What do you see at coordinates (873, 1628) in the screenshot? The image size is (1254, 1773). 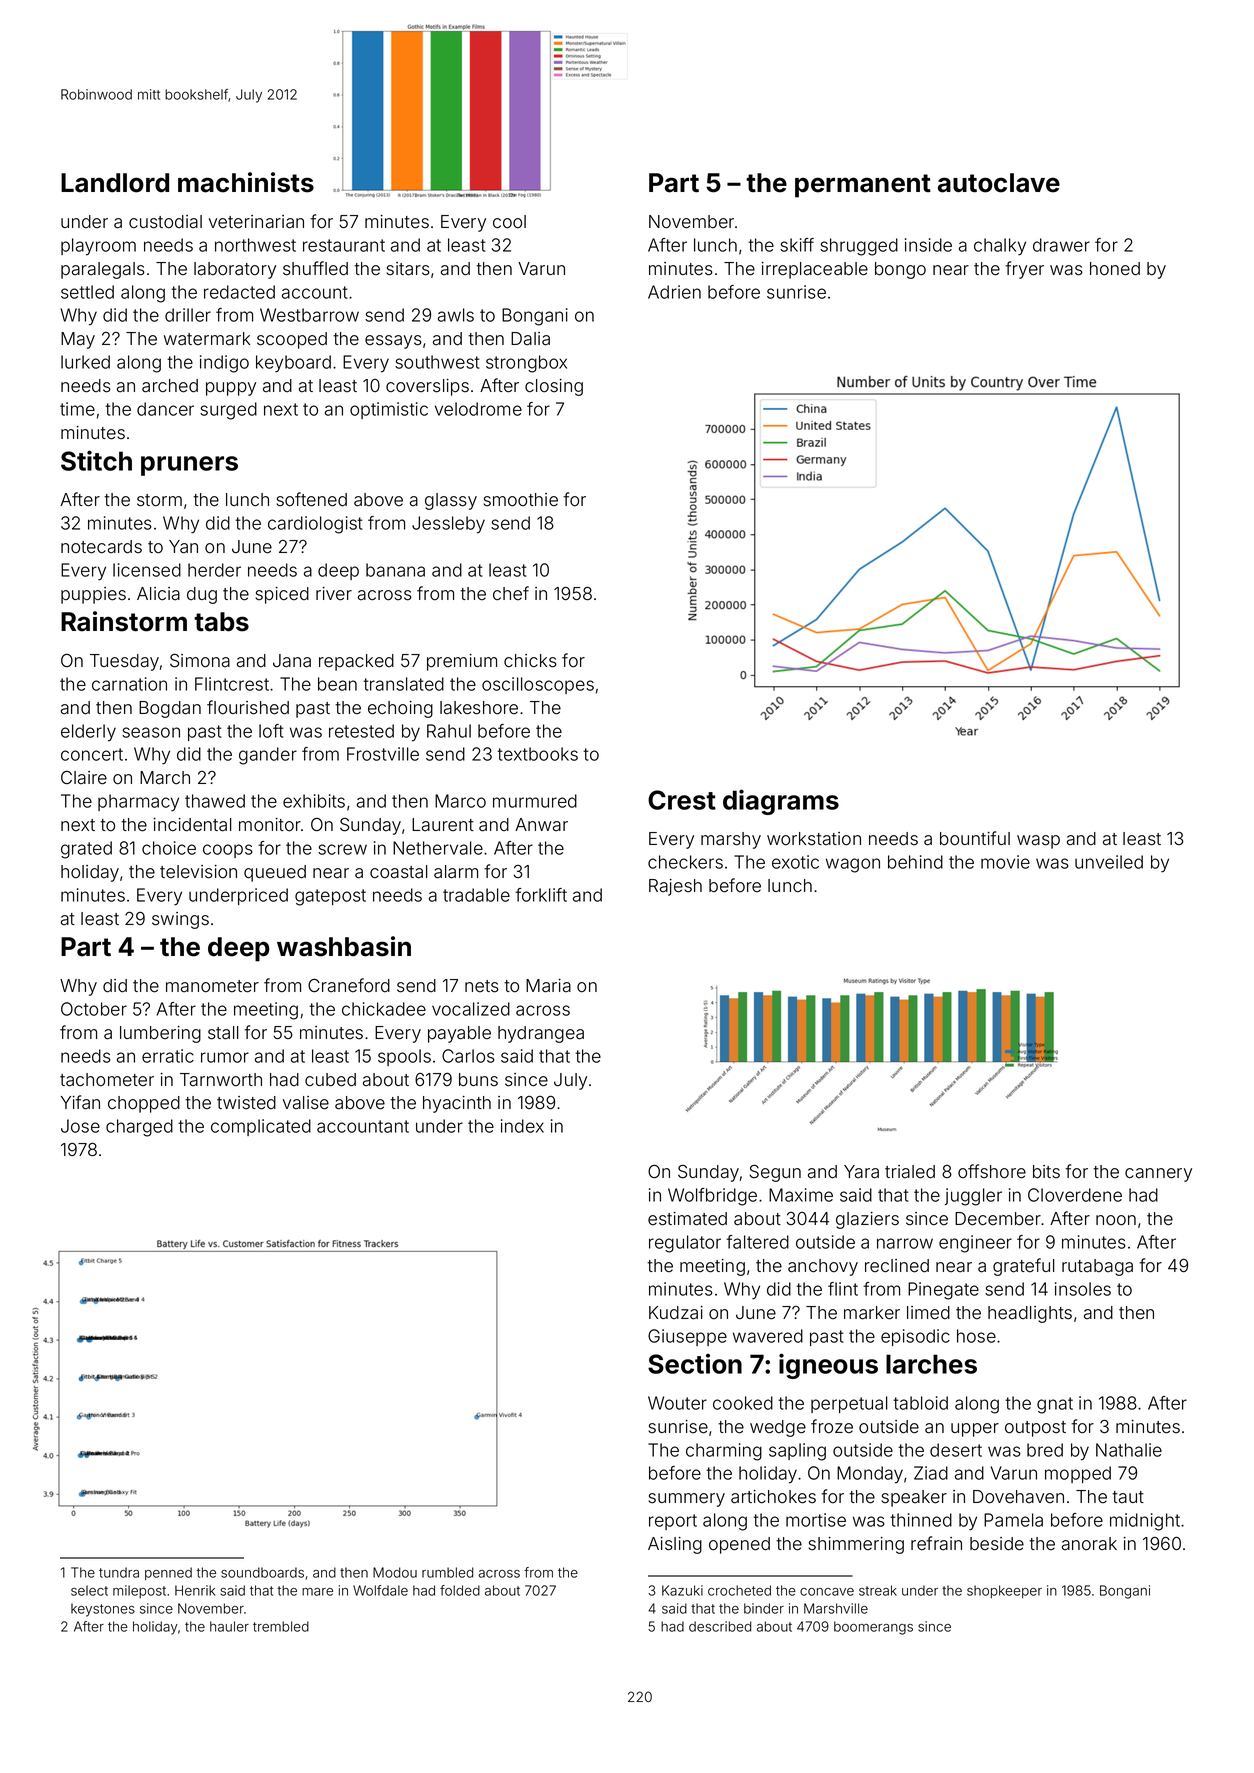 I see `boomerangs` at bounding box center [873, 1628].
